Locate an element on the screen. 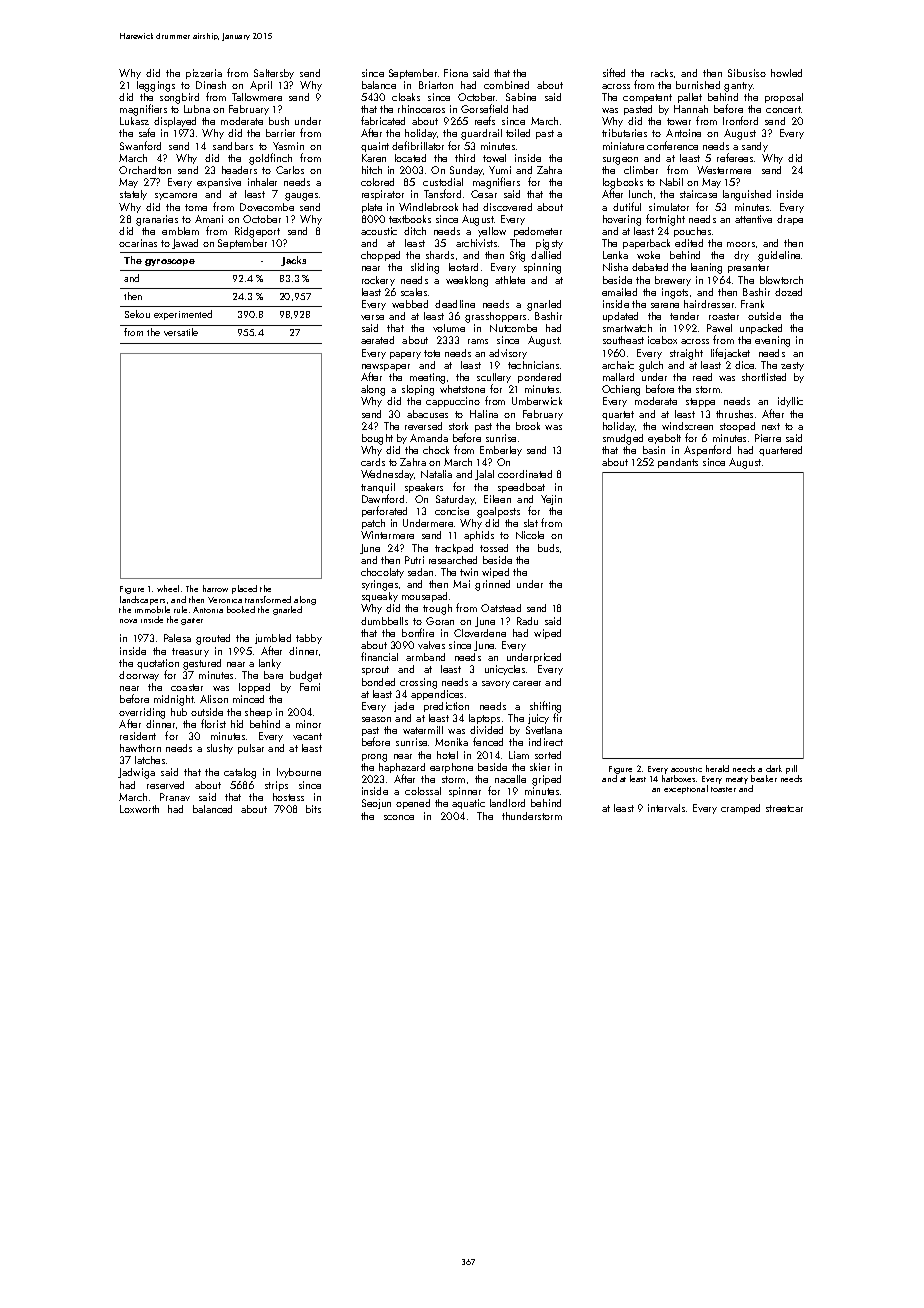 This screenshot has height=1308, width=924. Fiona is located at coordinates (456, 73).
